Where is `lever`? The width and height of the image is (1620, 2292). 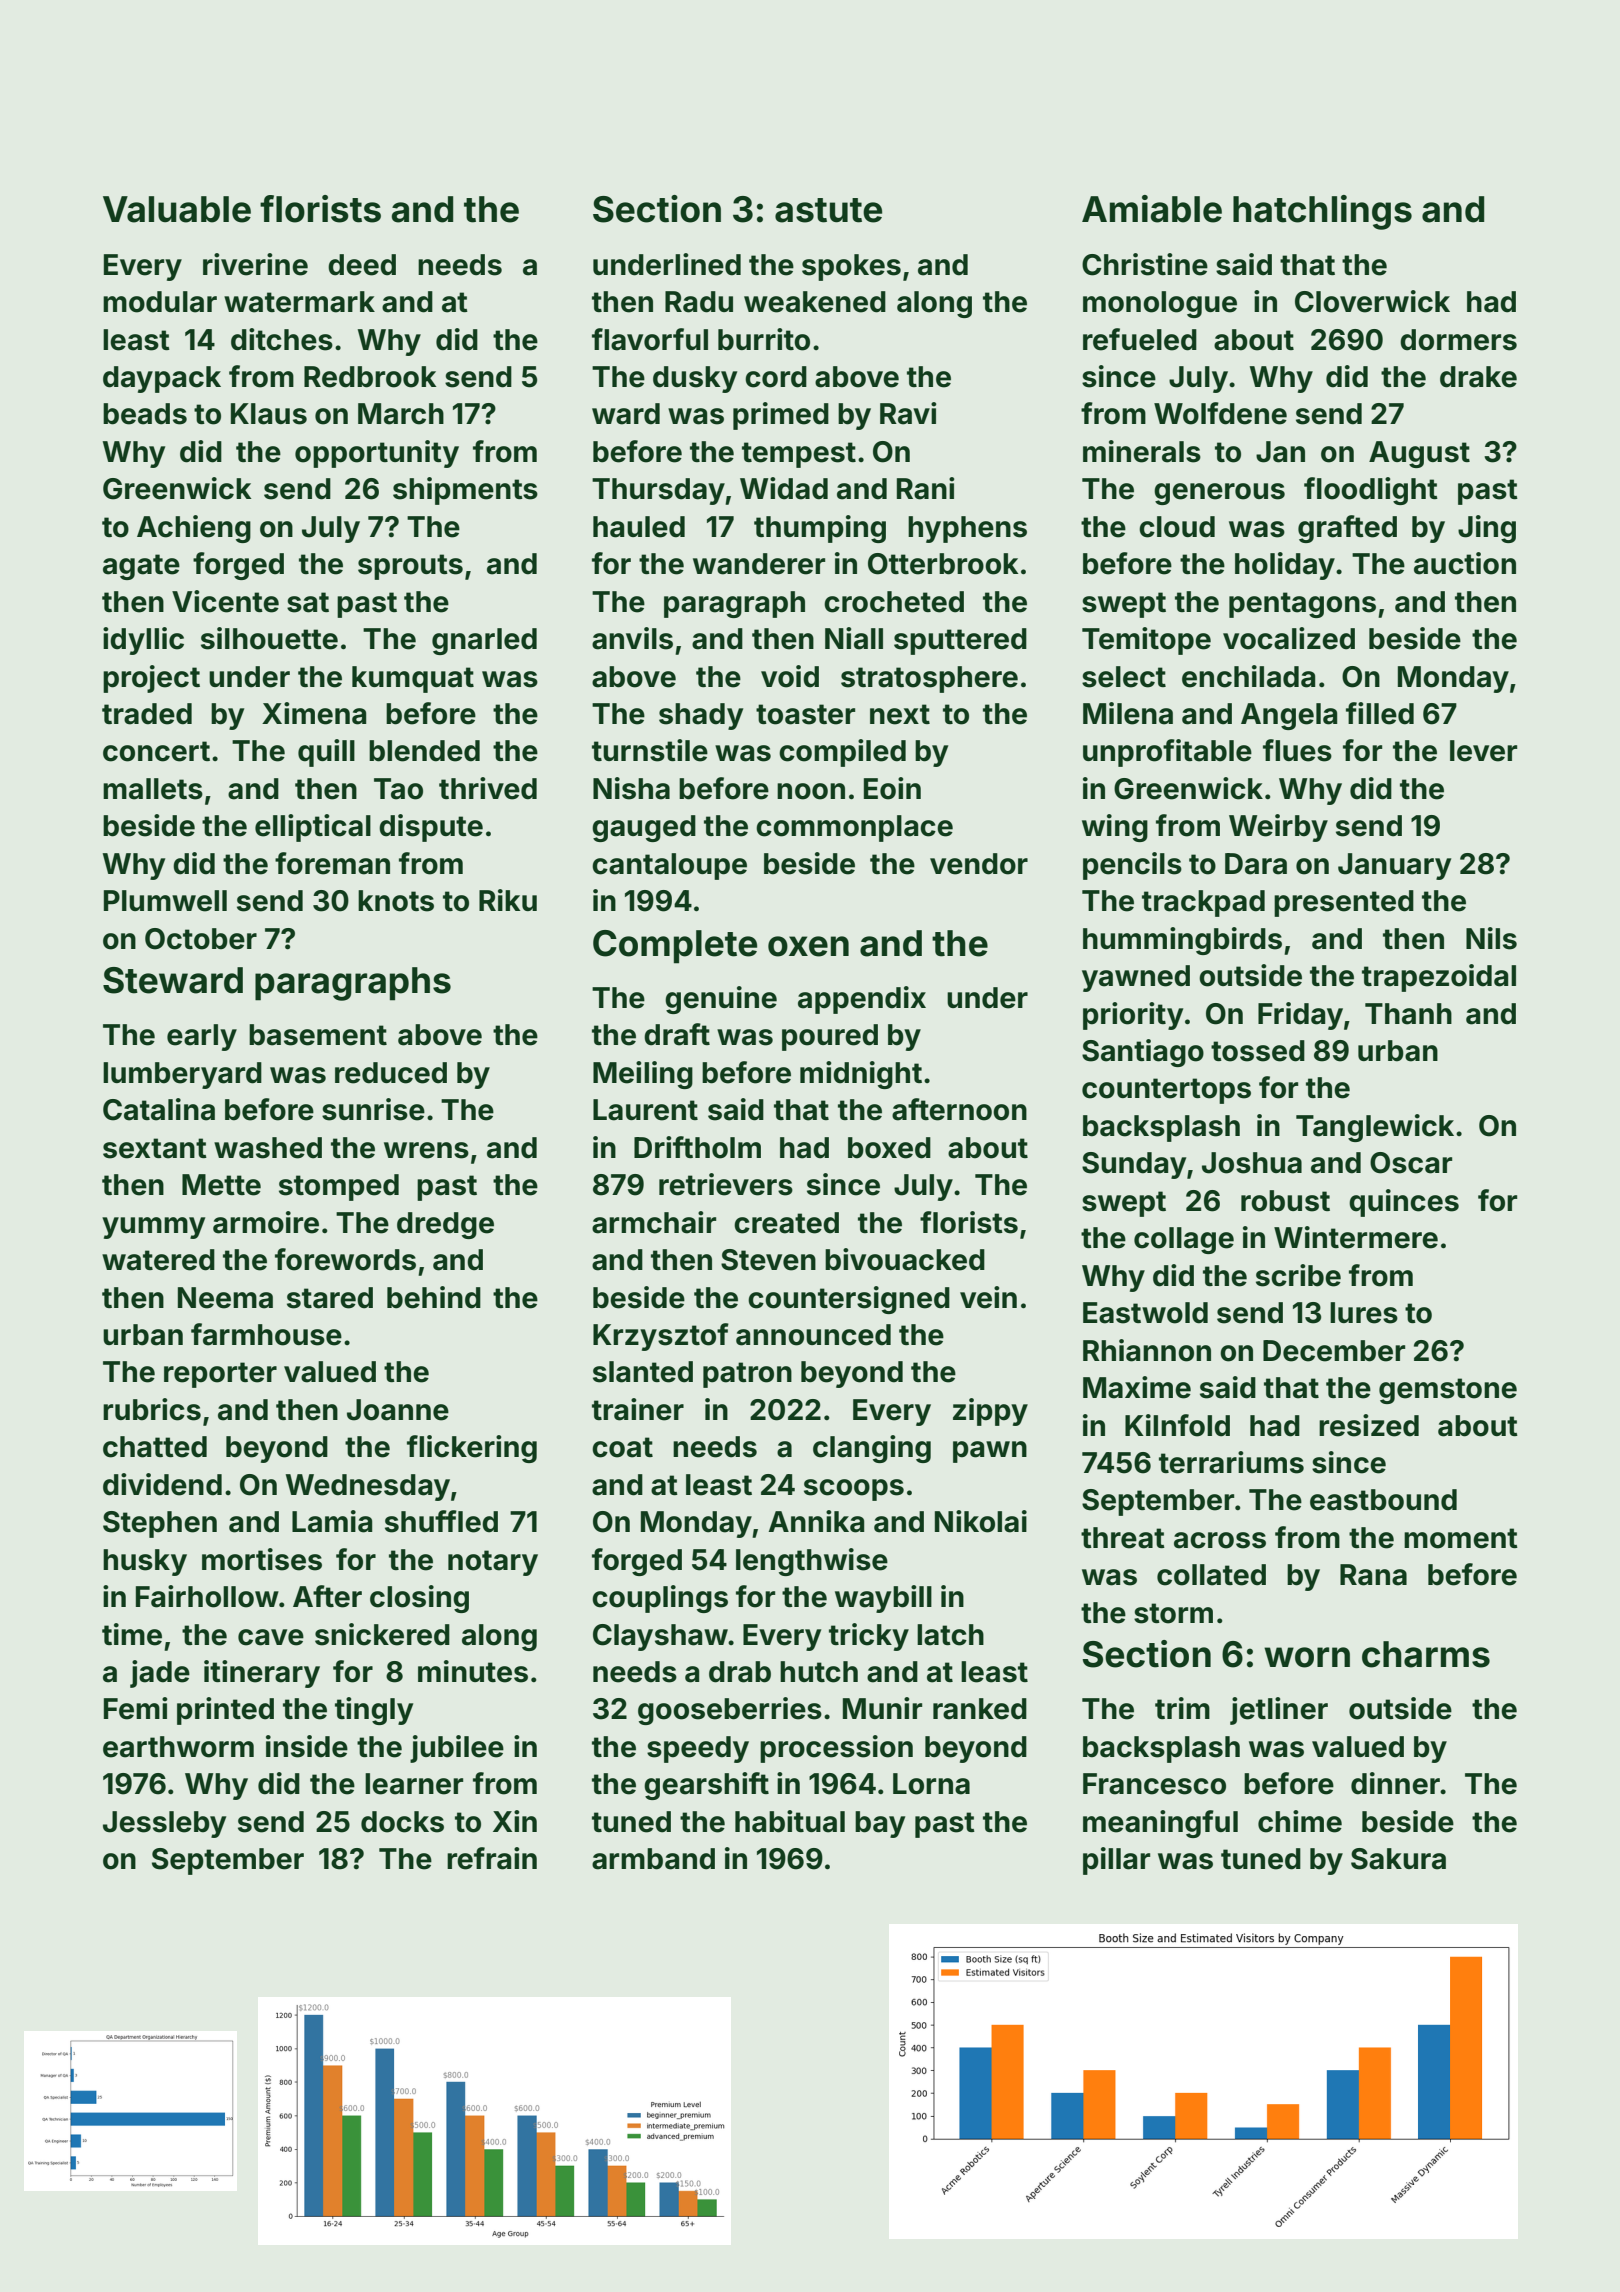 lever is located at coordinates (1483, 751).
